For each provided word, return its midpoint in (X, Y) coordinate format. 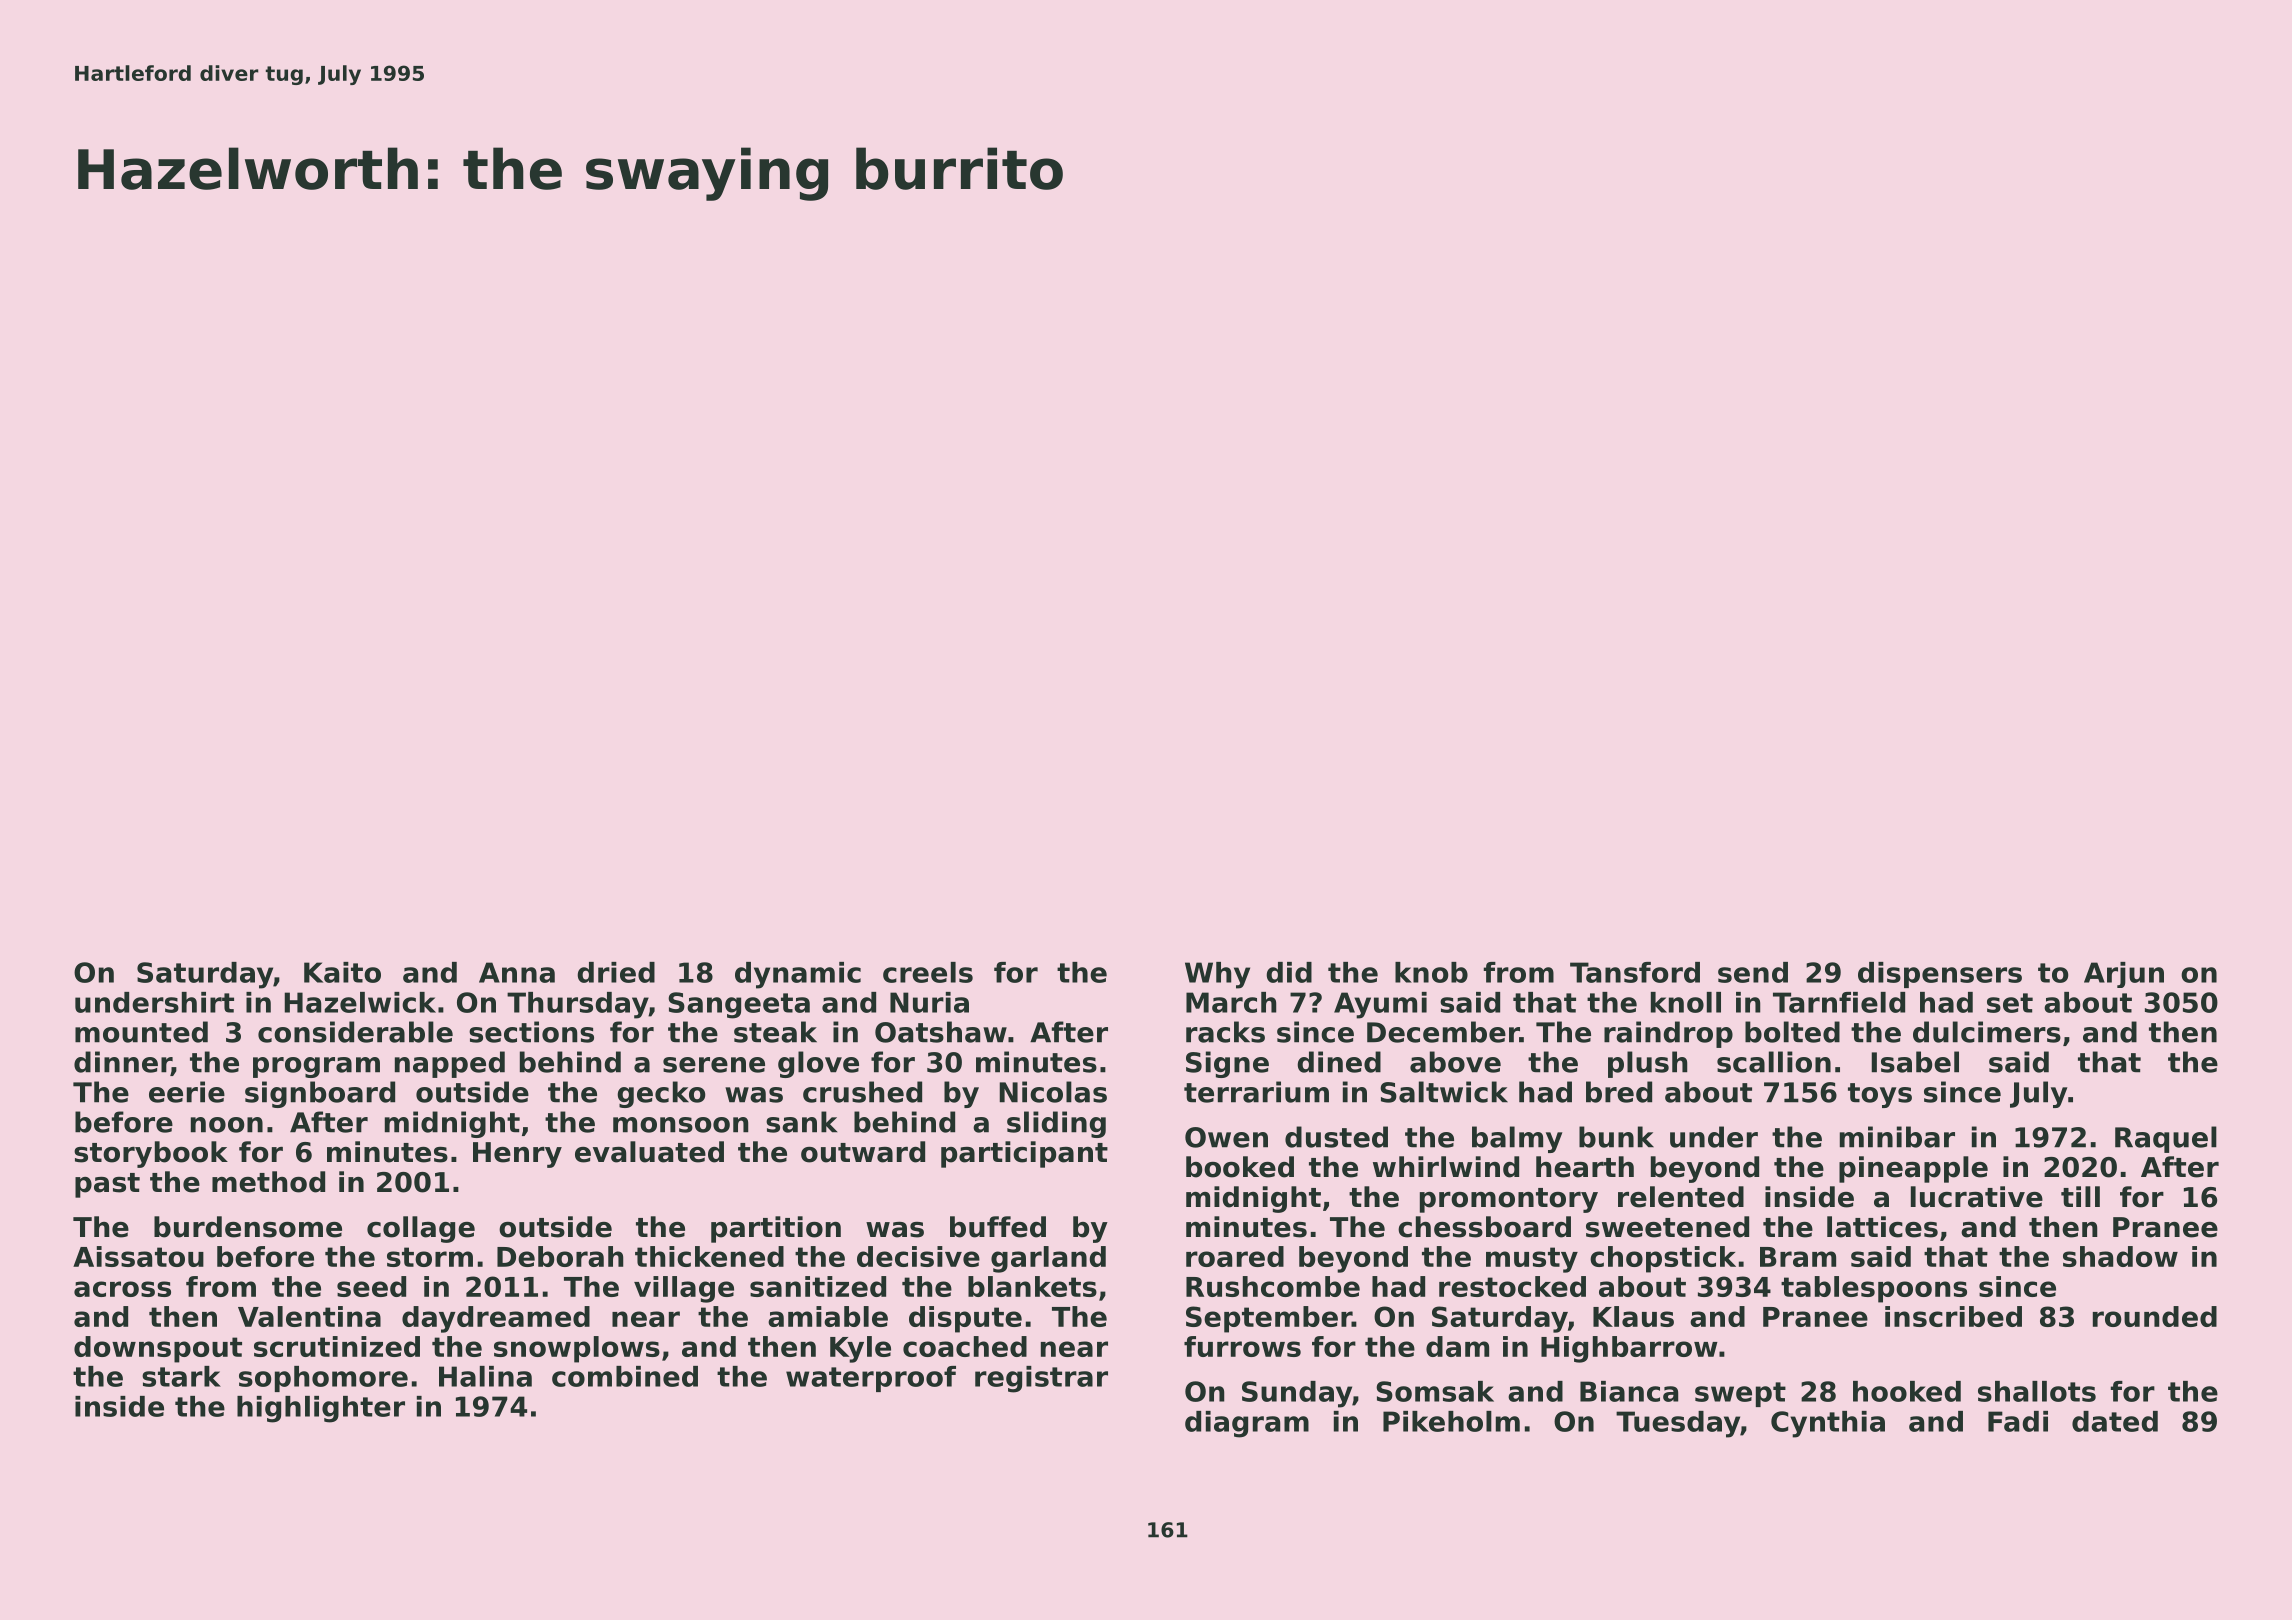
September (1269, 1319)
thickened (709, 1256)
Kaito (342, 972)
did (1289, 972)
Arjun (2124, 975)
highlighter (321, 1409)
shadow (2120, 1256)
